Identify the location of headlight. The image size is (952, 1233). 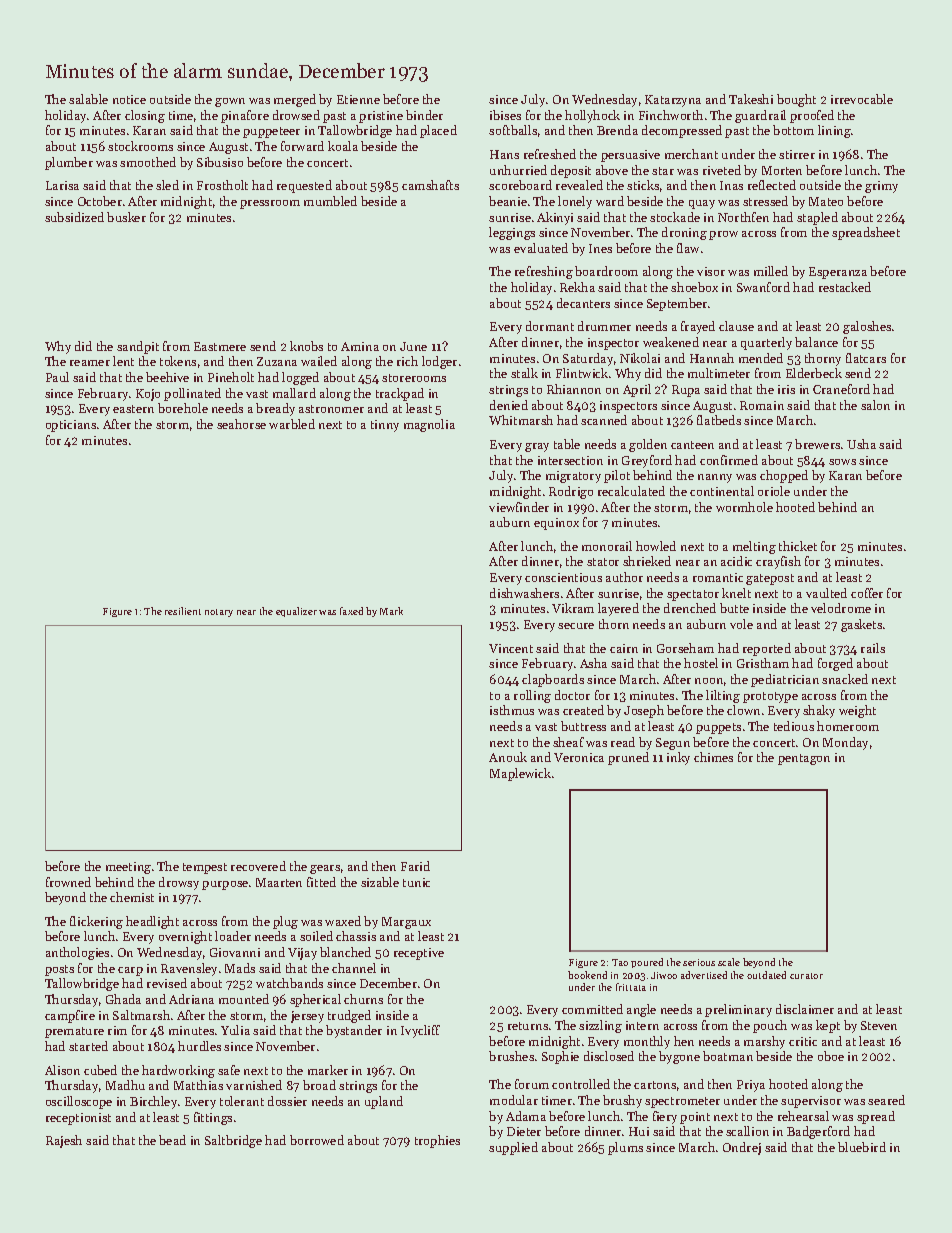
(152, 922).
